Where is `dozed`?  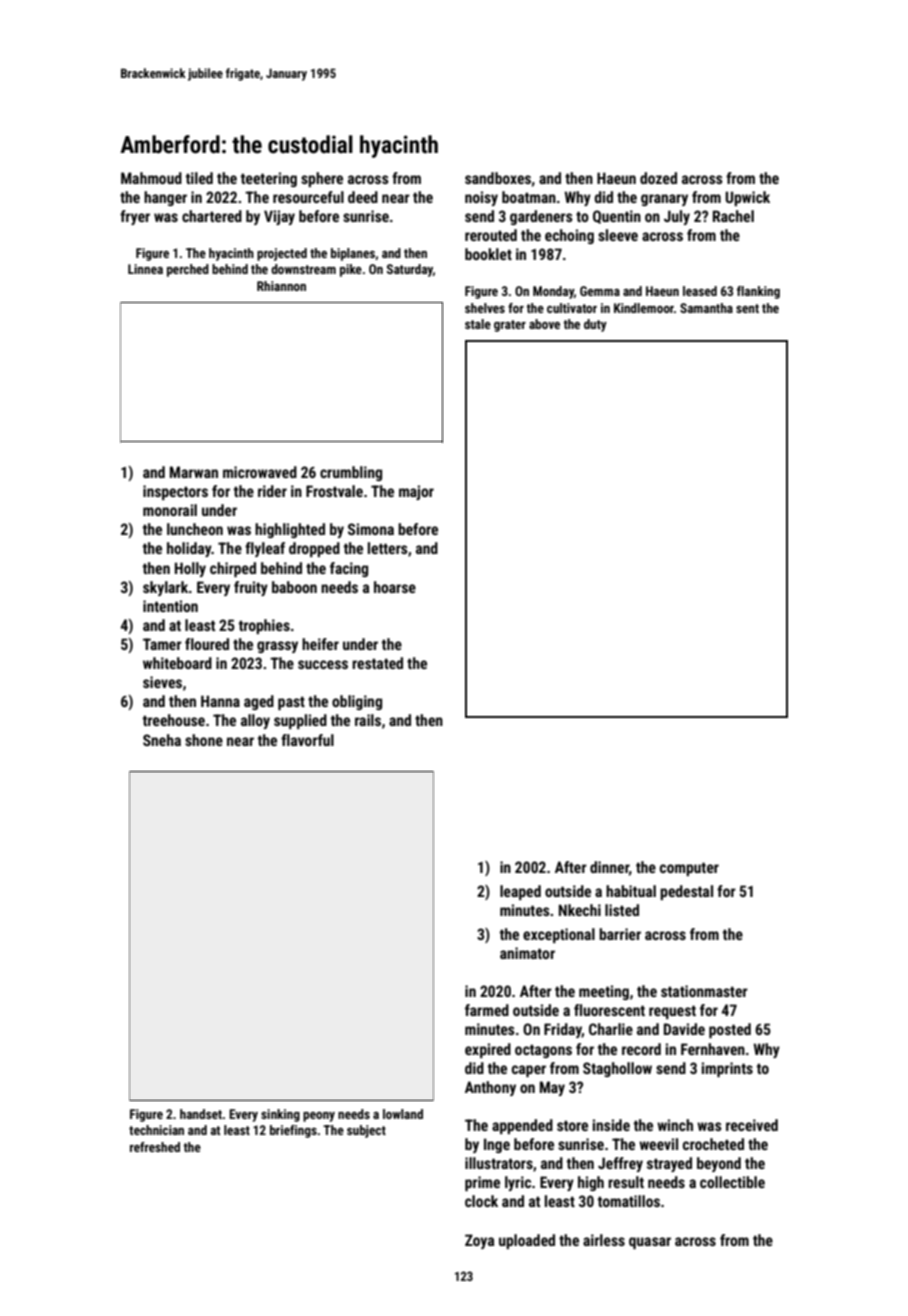
dozed is located at coordinates (658, 178).
